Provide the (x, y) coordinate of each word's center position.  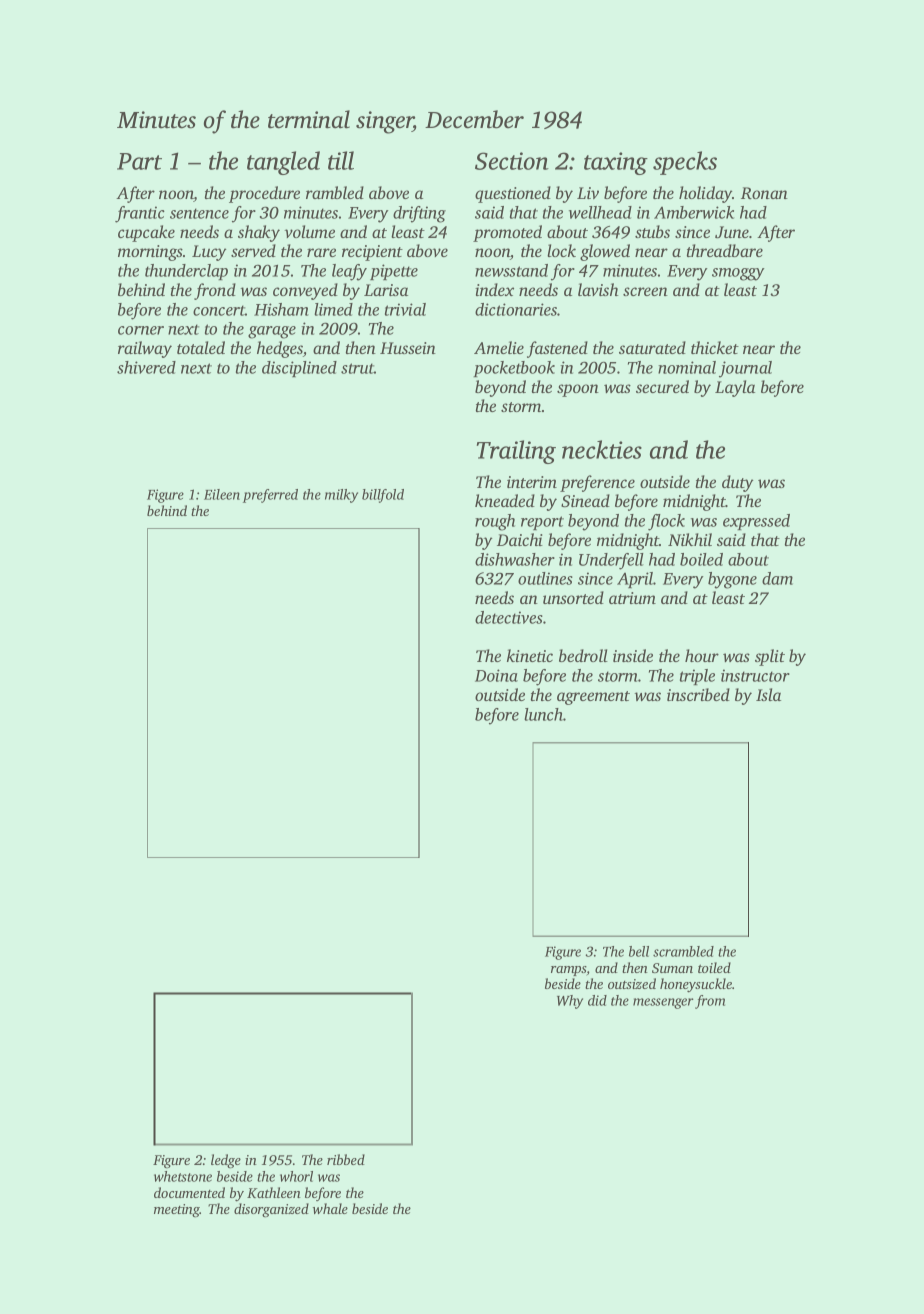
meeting (177, 1211)
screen (645, 291)
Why (570, 1002)
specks (685, 163)
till (341, 160)
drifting (419, 214)
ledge (226, 1161)
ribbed (346, 1159)
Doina (496, 675)
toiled (714, 967)
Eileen (222, 494)
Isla (768, 694)
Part (139, 161)
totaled (201, 347)
